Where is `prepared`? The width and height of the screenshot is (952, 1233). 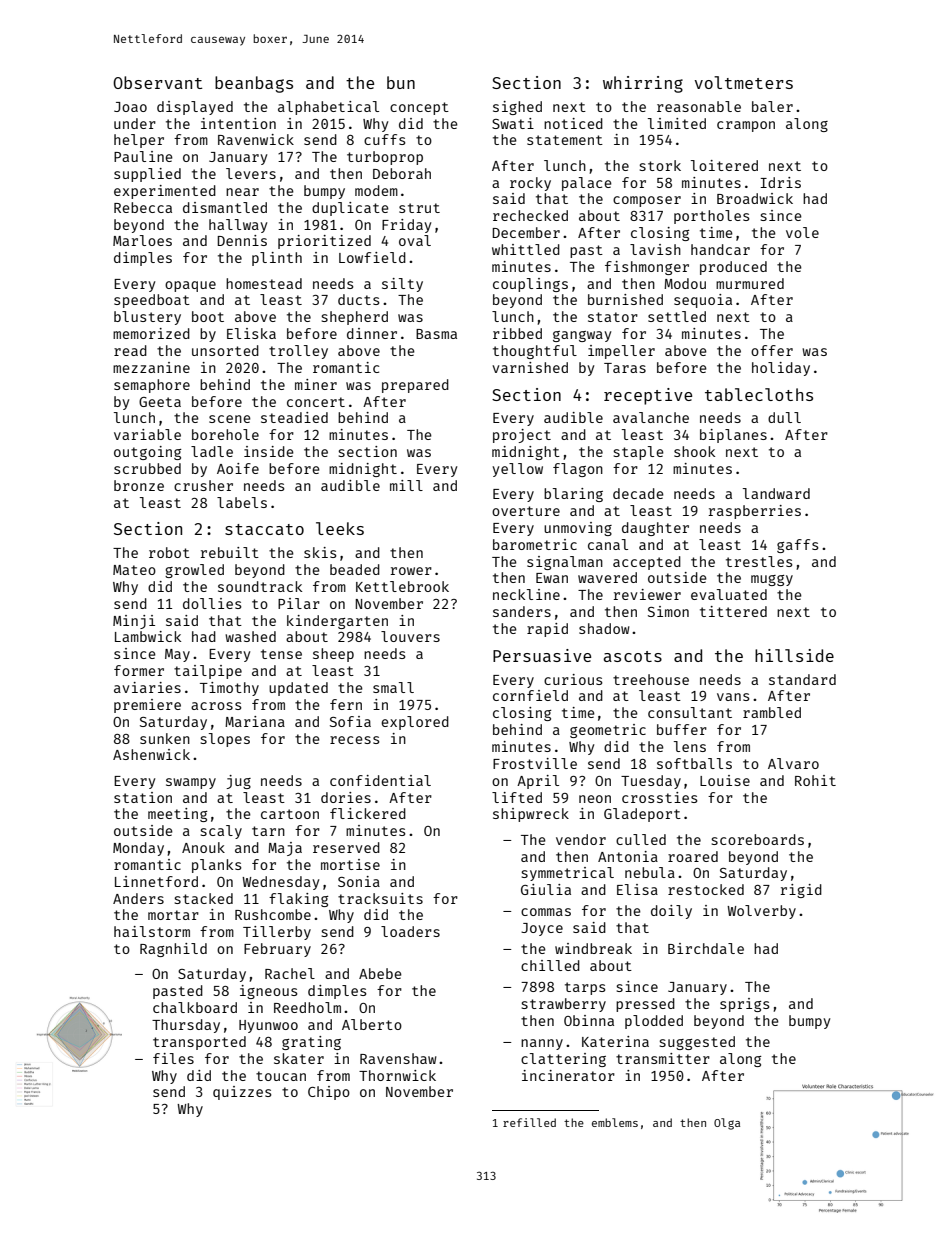
prepared is located at coordinates (415, 386).
